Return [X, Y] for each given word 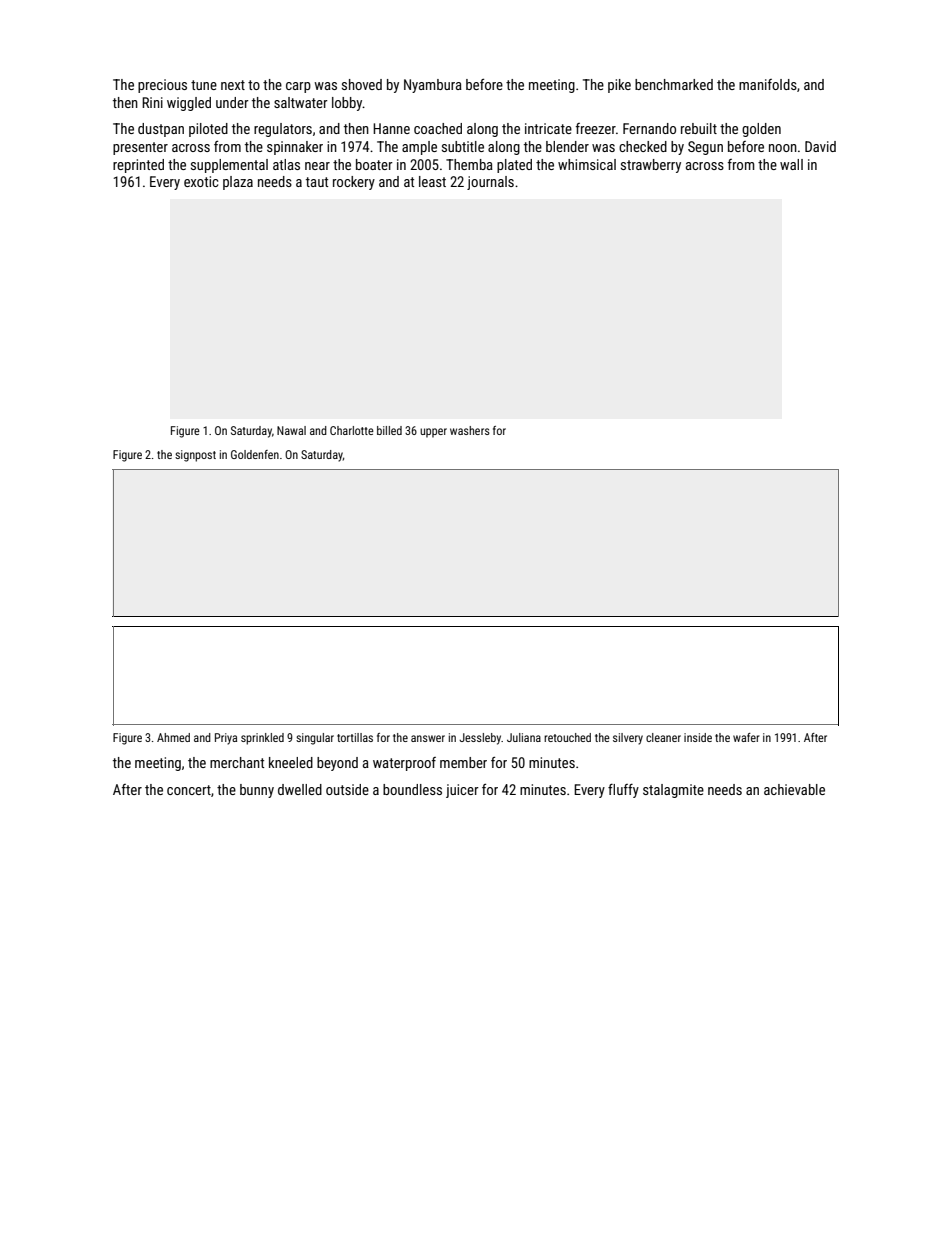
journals [490, 183]
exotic [201, 181]
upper [433, 433]
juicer [462, 791]
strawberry [651, 166]
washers [470, 430]
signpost [195, 456]
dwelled [300, 789]
